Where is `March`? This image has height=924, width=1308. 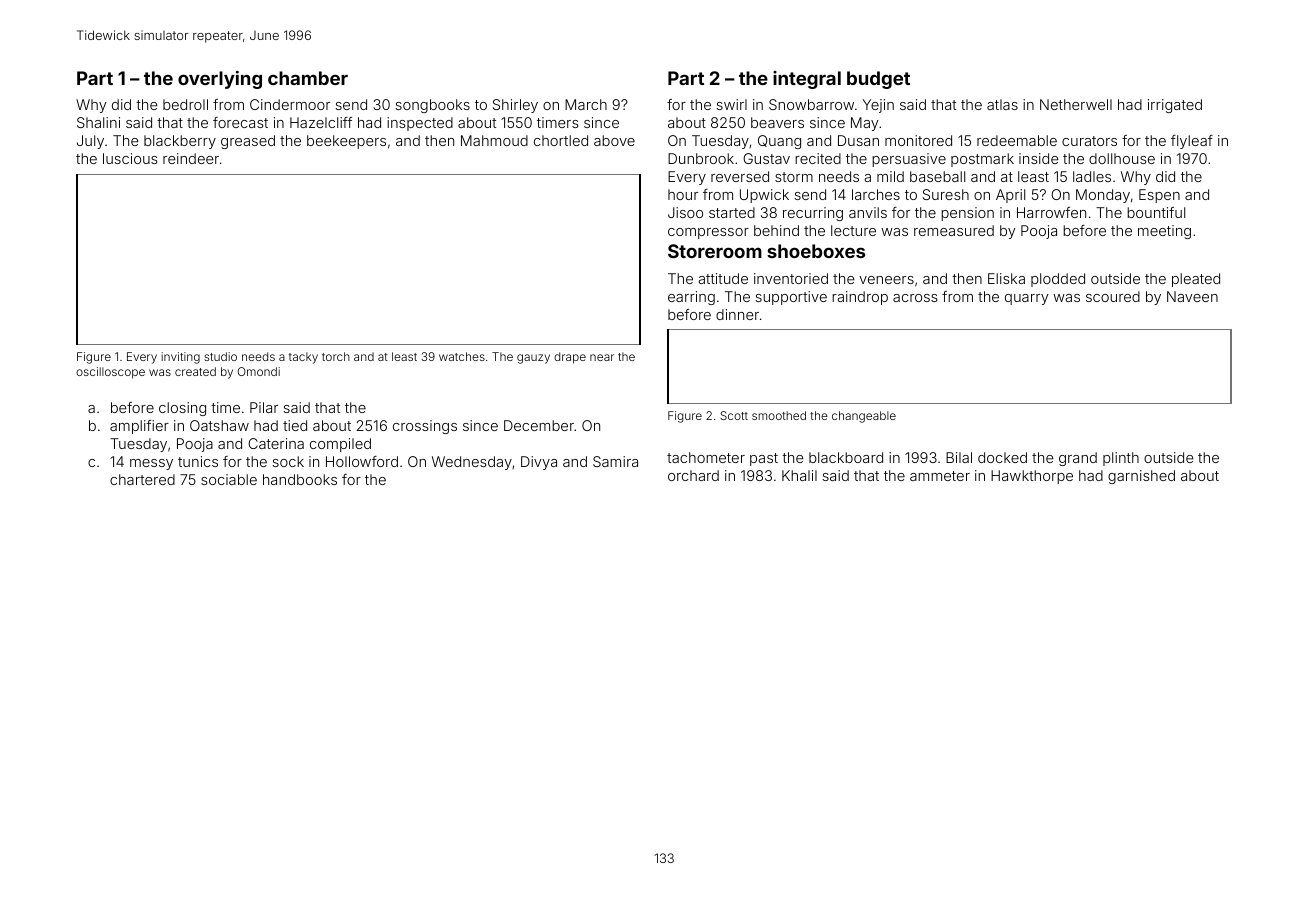
March is located at coordinates (586, 104).
